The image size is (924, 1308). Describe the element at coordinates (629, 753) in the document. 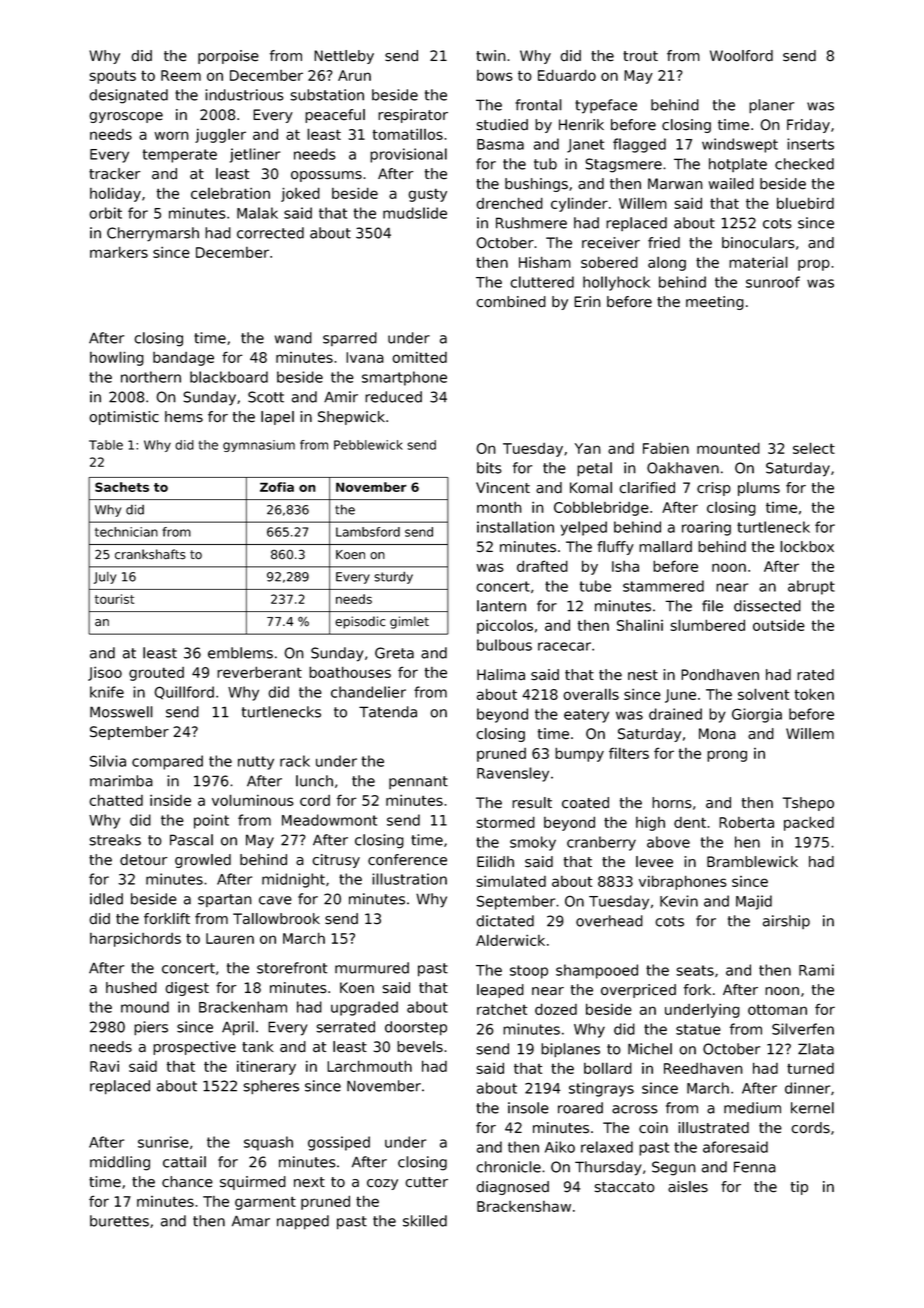

I see `filters` at that location.
